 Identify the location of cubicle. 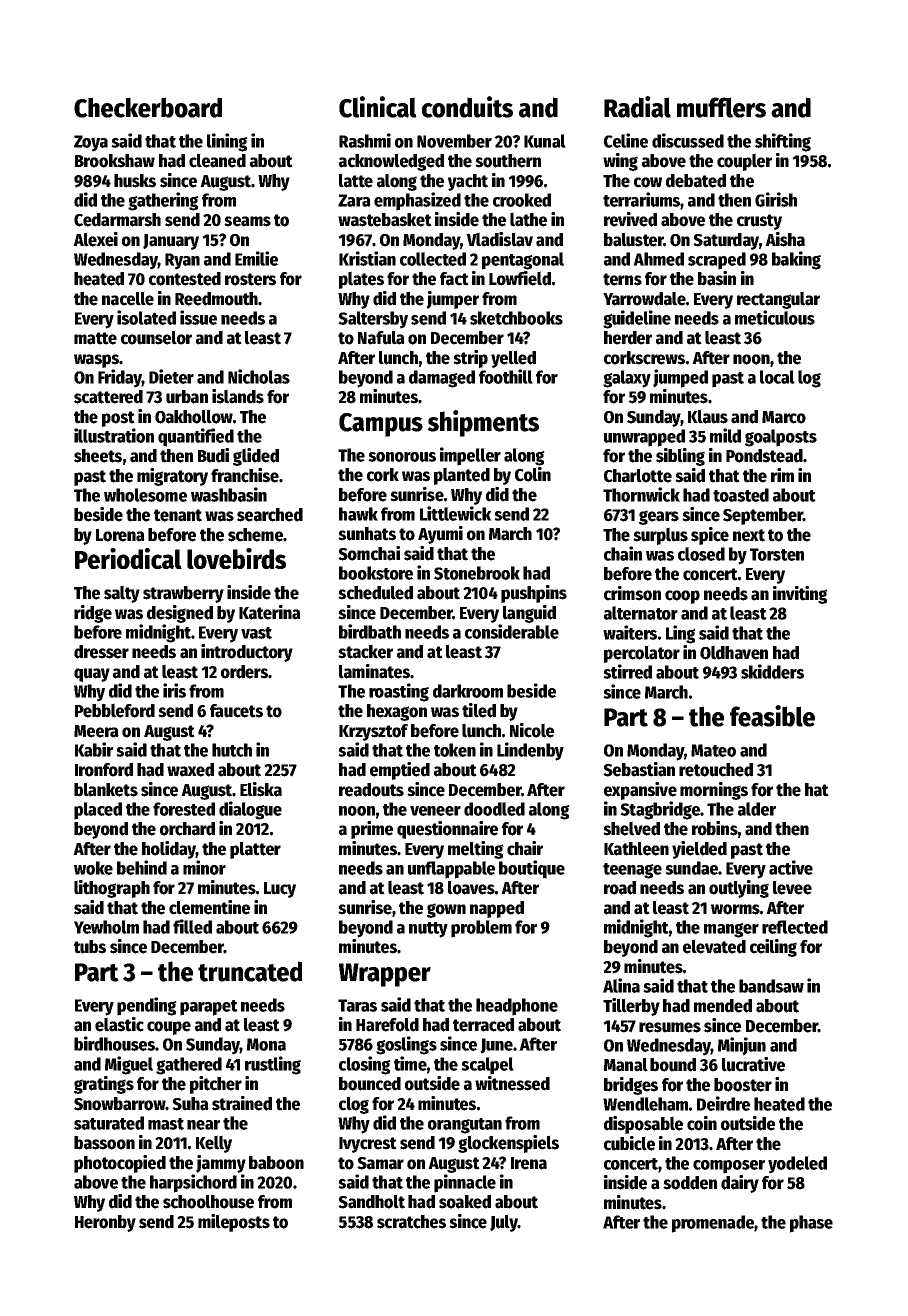
(629, 1143).
